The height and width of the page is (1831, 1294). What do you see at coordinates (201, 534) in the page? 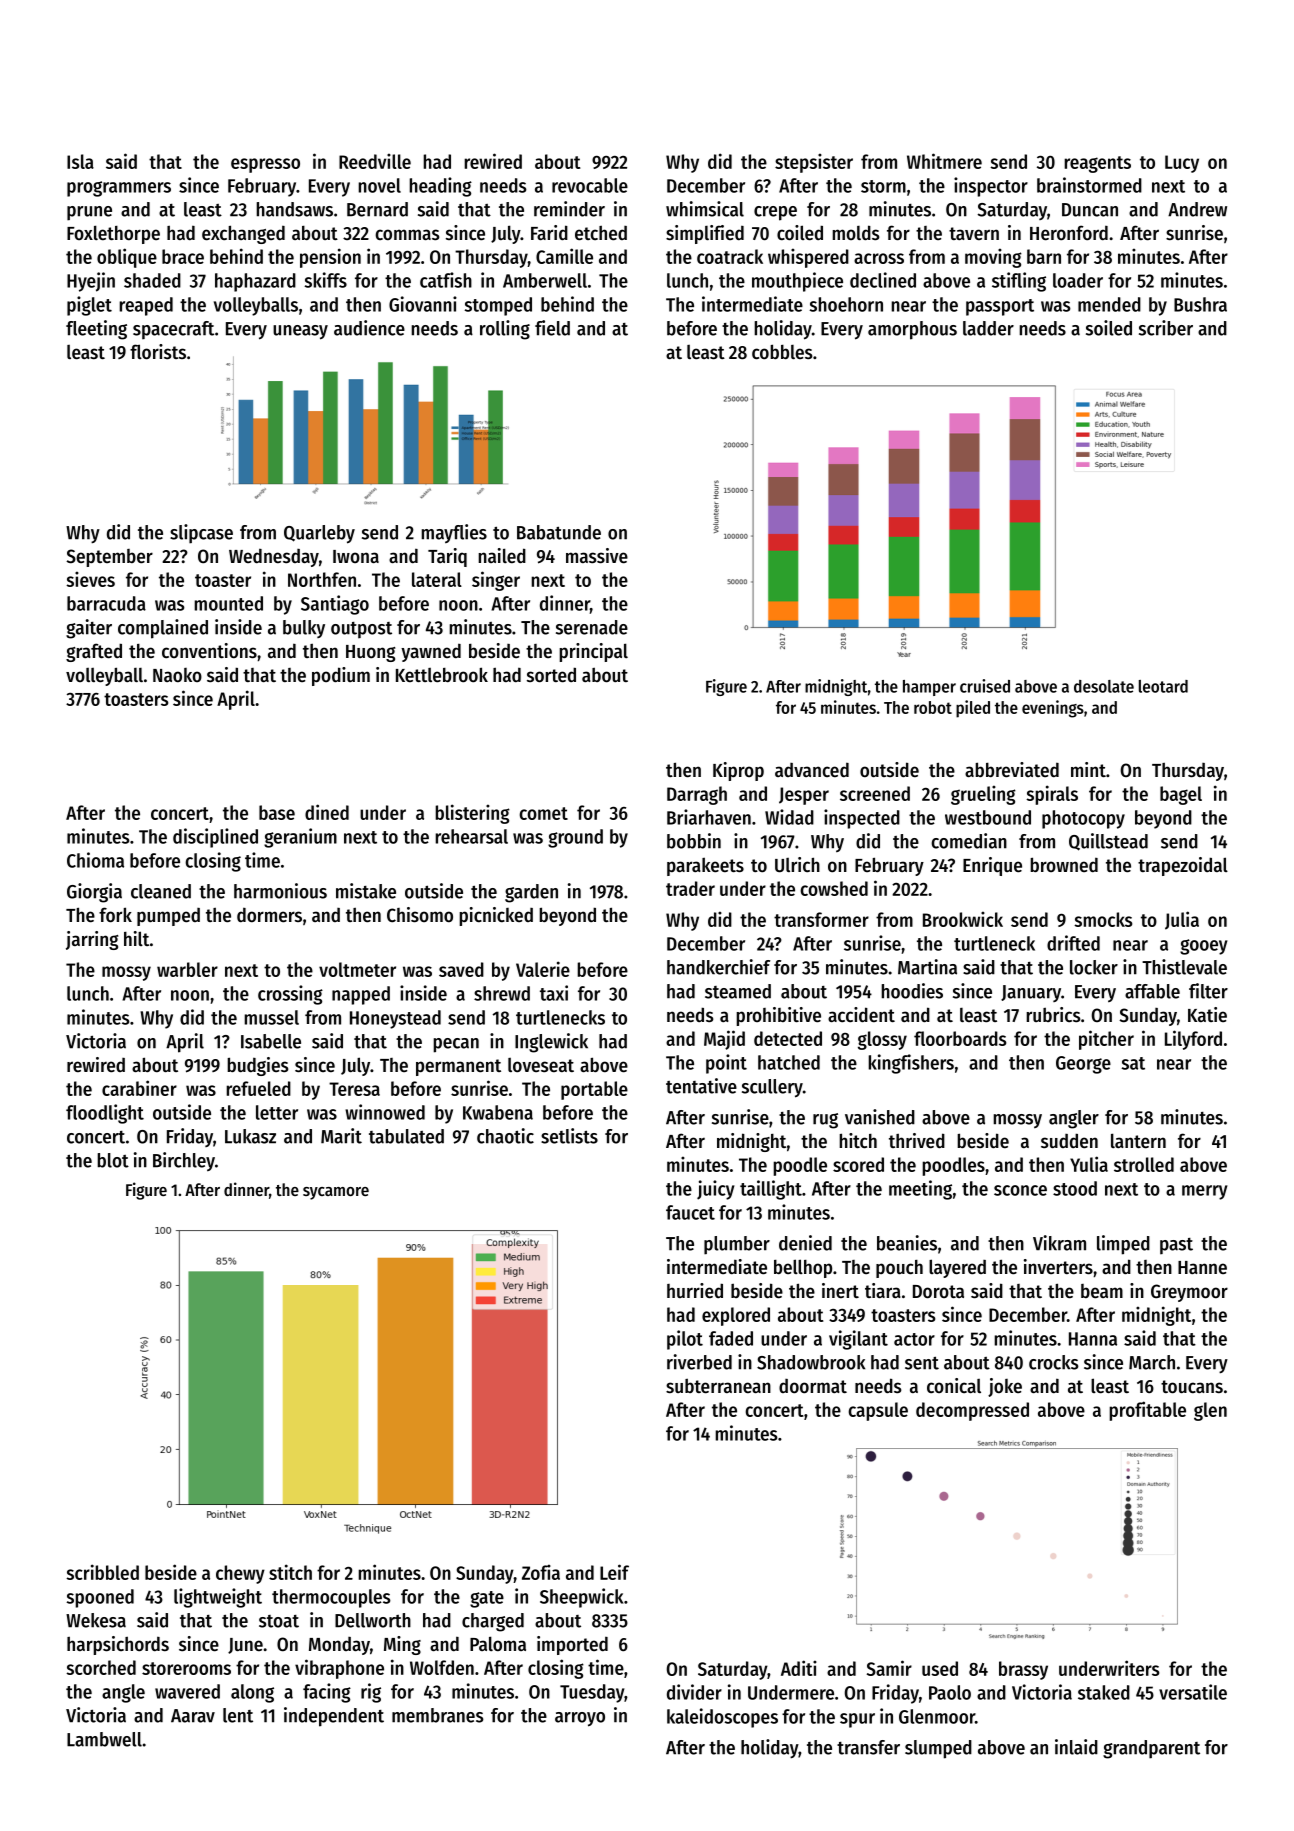
I see `slipcase` at bounding box center [201, 534].
